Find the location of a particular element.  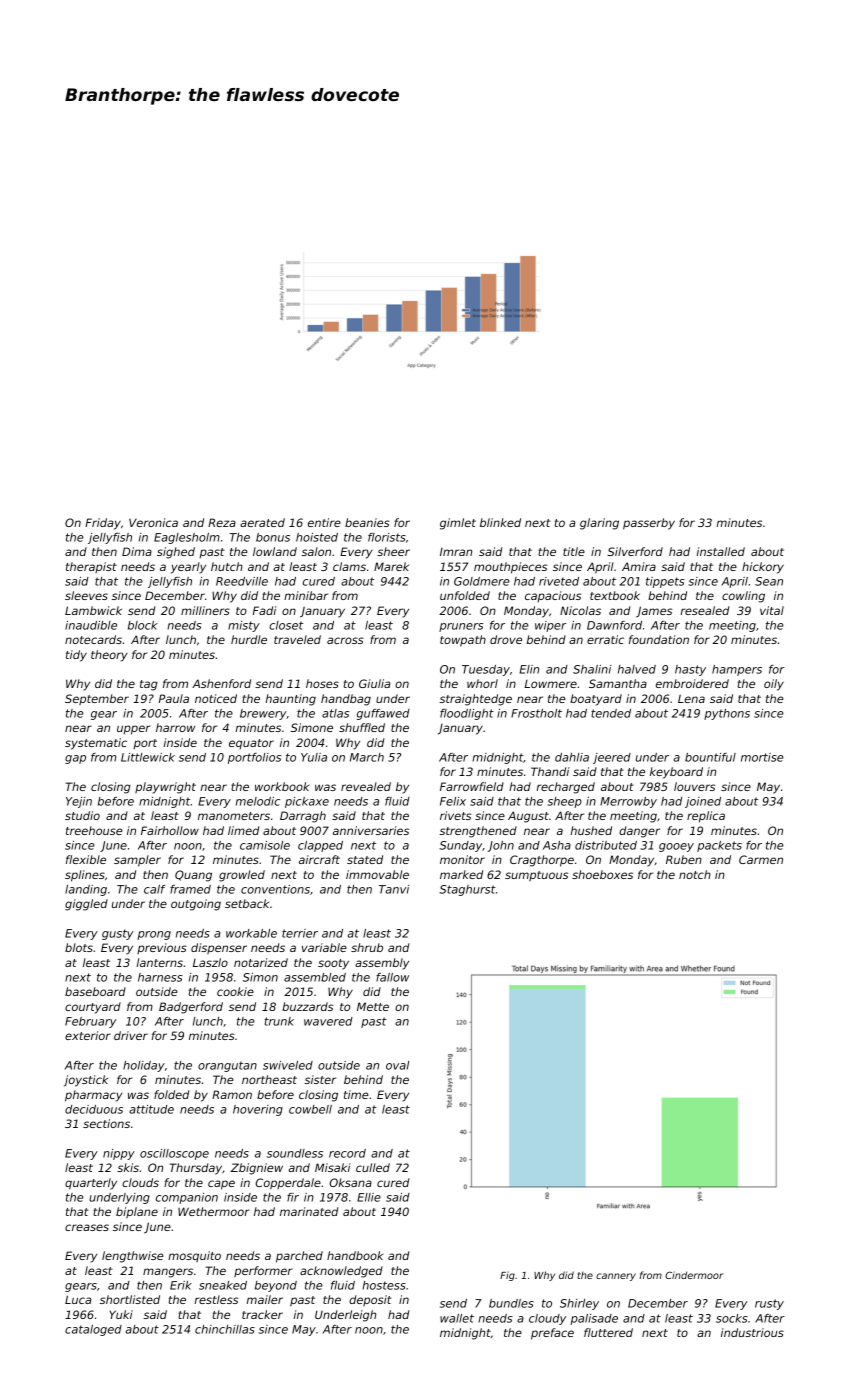

Dima is located at coordinates (137, 551).
